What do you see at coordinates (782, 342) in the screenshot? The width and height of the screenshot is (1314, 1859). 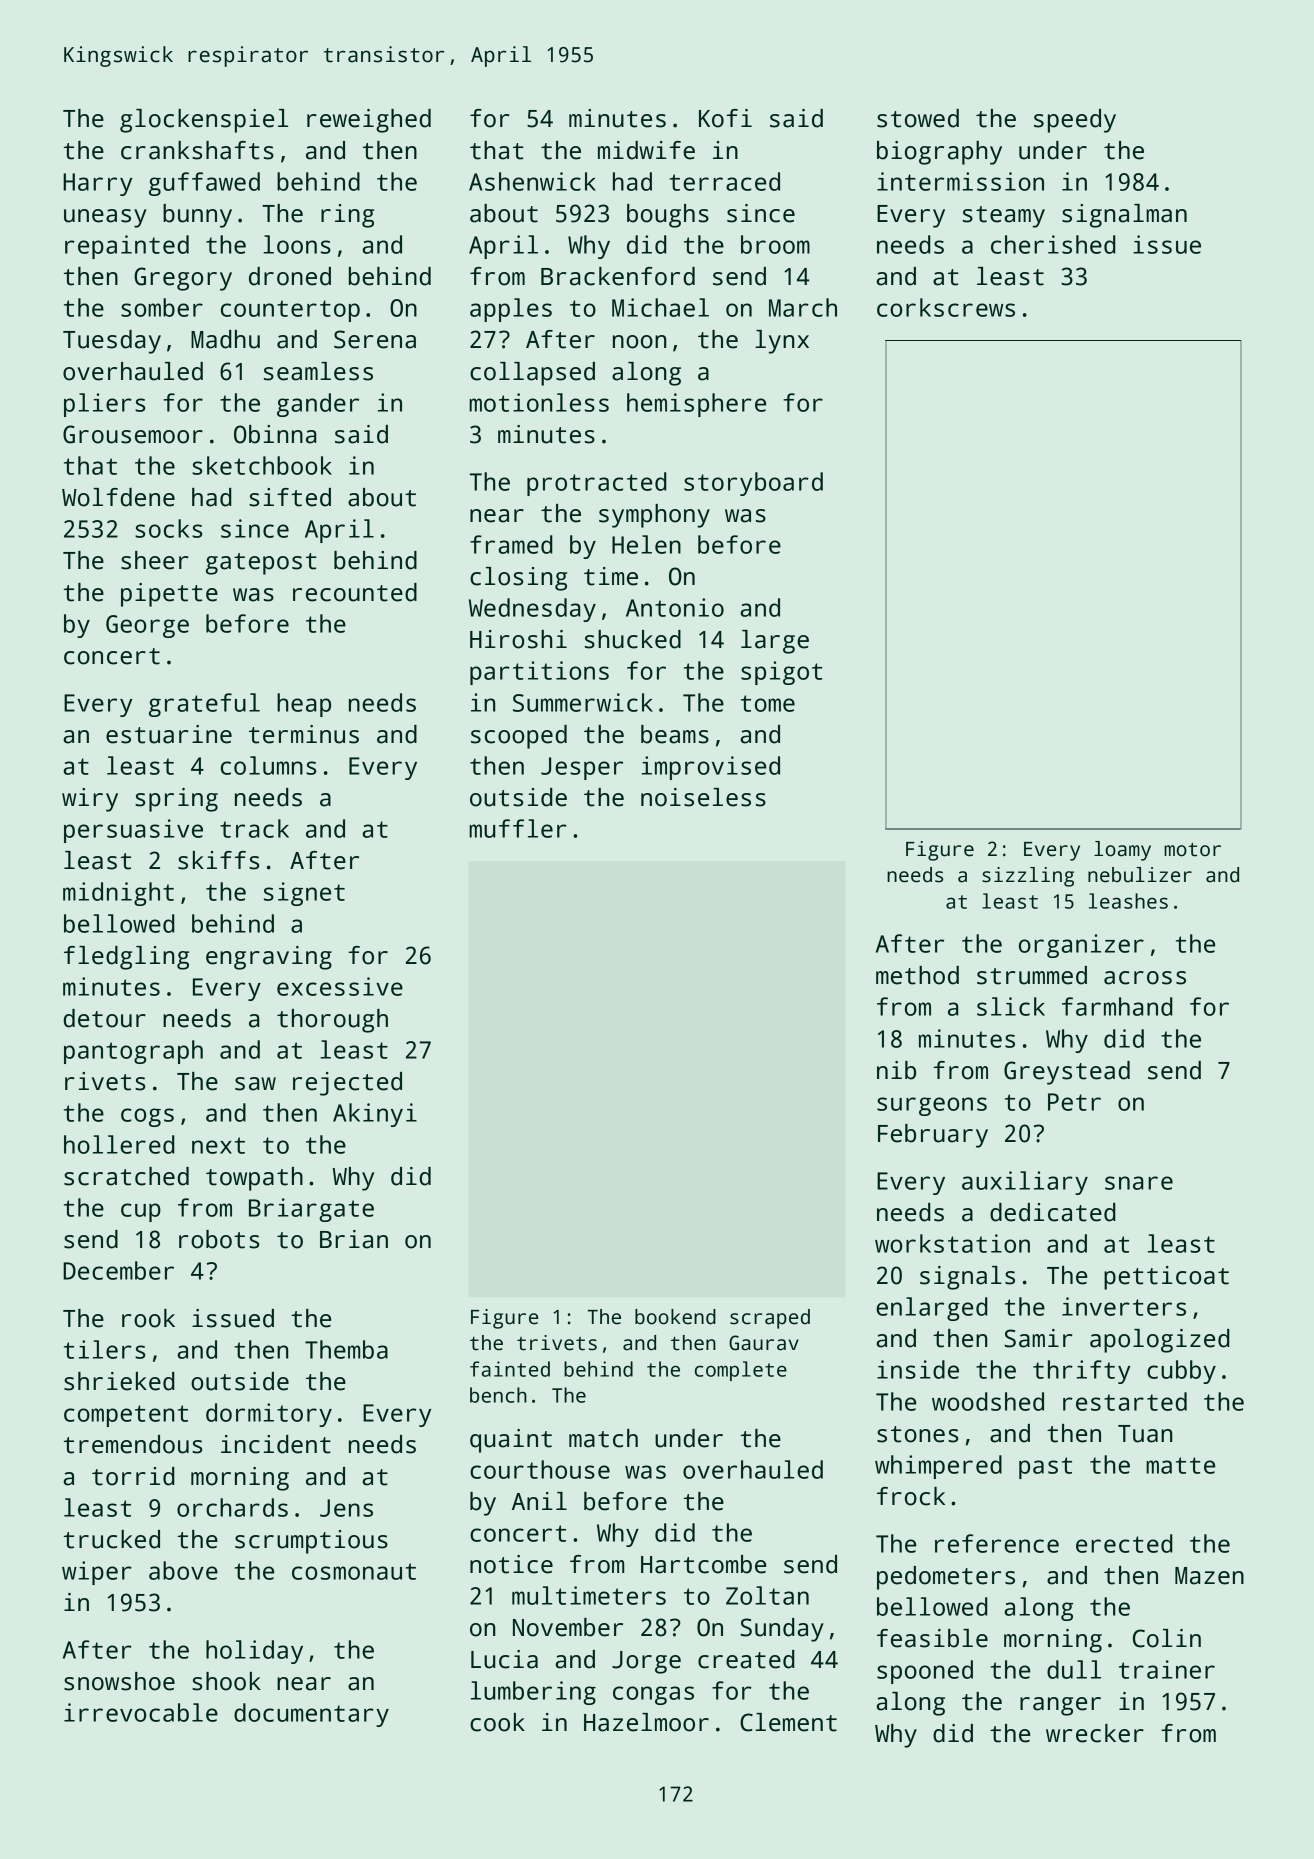 I see `lynx` at bounding box center [782, 342].
